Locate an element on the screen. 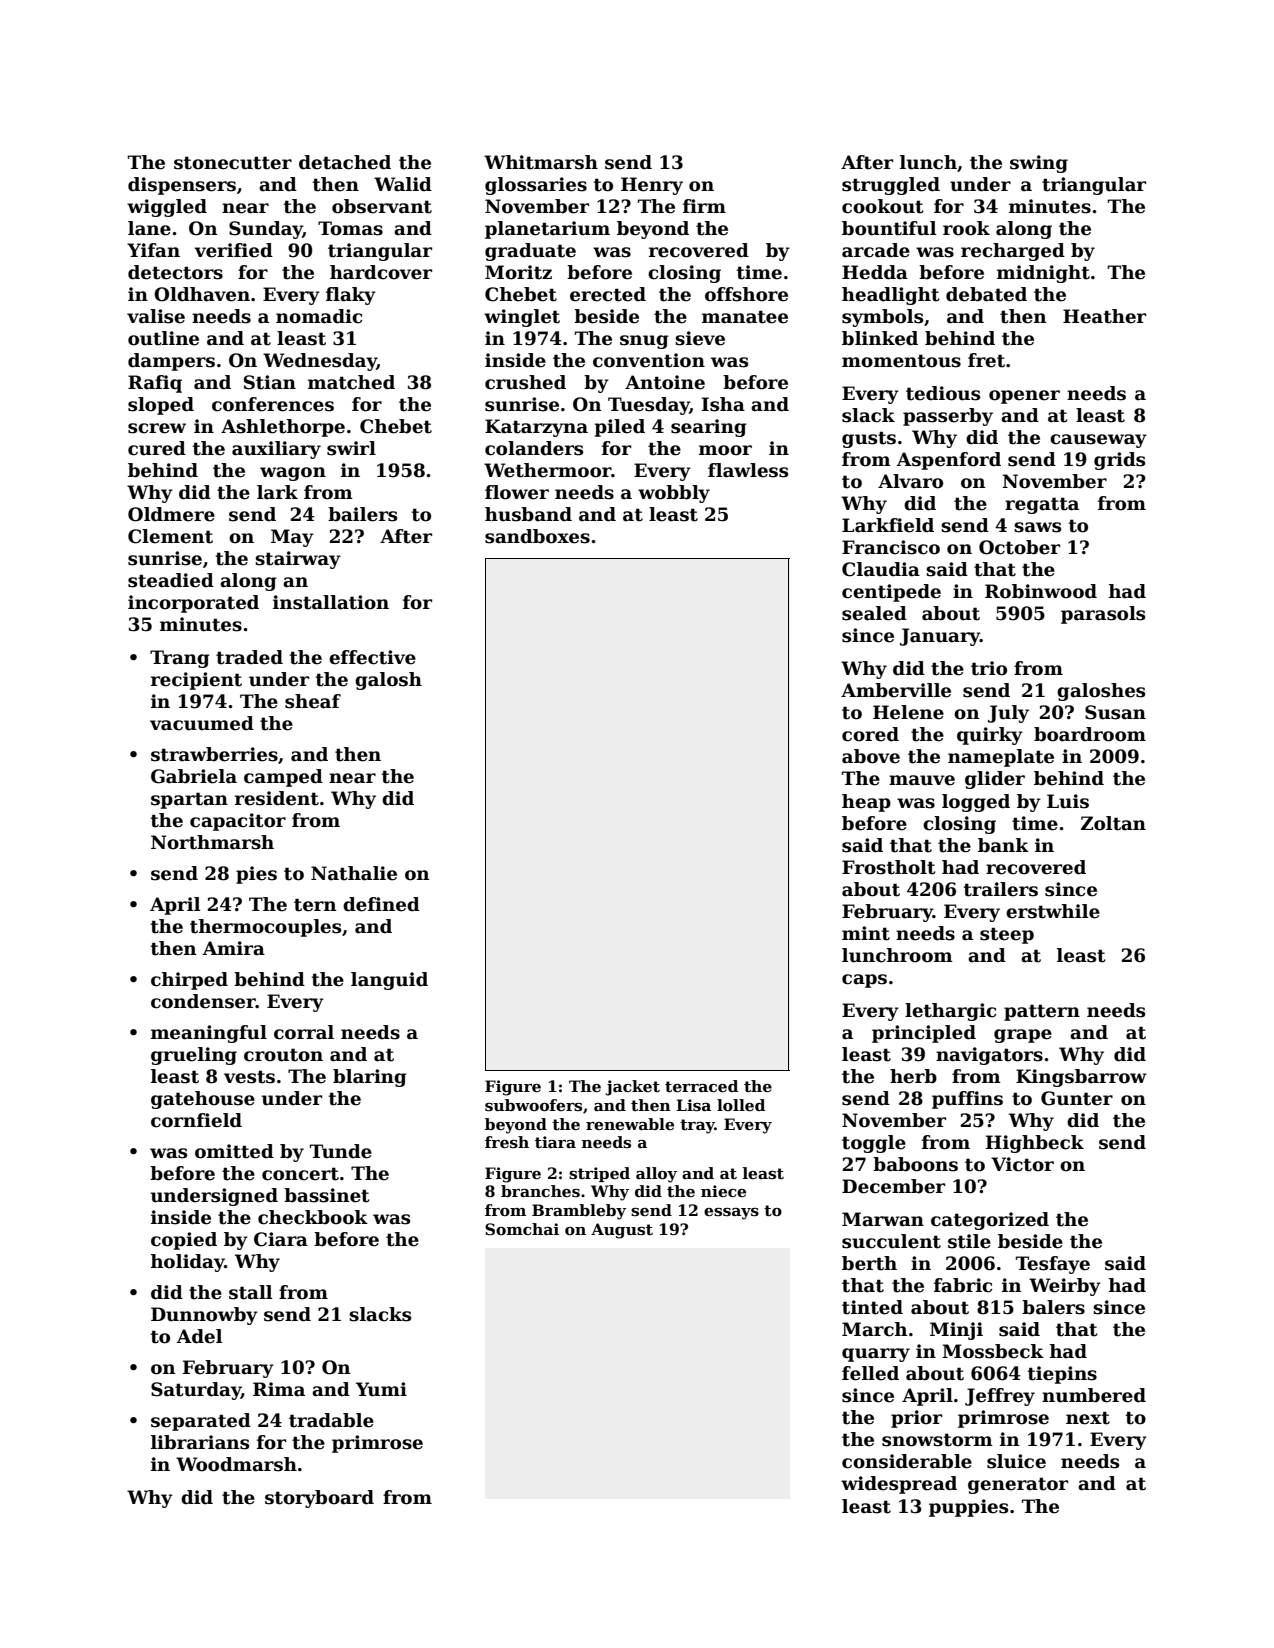 The image size is (1274, 1648). Oldmere is located at coordinates (171, 514).
